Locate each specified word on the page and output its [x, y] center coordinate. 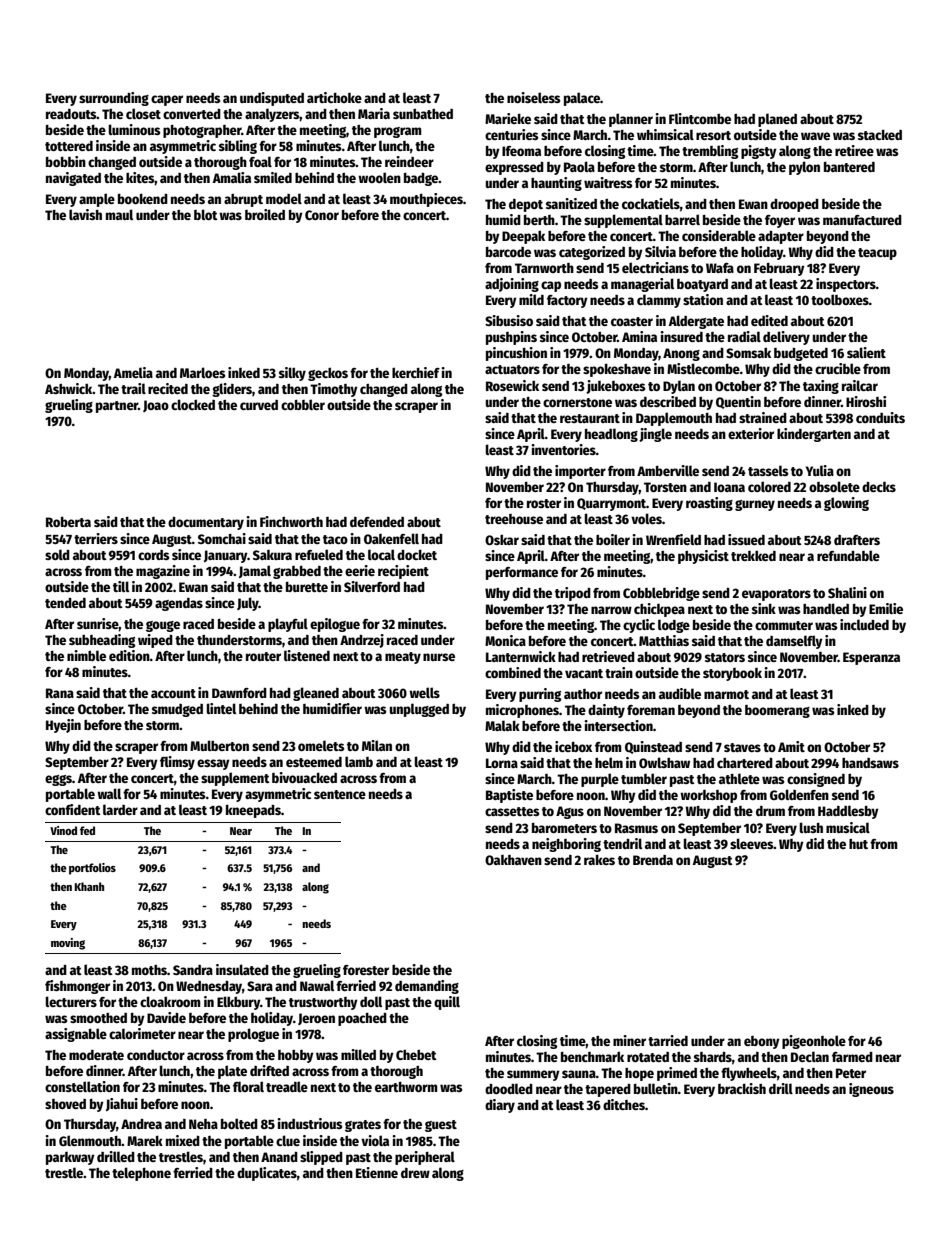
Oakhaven [513, 860]
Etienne [377, 1172]
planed [777, 120]
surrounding [114, 99]
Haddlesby [848, 812]
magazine [163, 572]
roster [544, 503]
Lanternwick [521, 656]
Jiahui [122, 1104]
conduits [880, 417]
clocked [193, 404]
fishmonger [77, 987]
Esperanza [871, 658]
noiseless [534, 97]
